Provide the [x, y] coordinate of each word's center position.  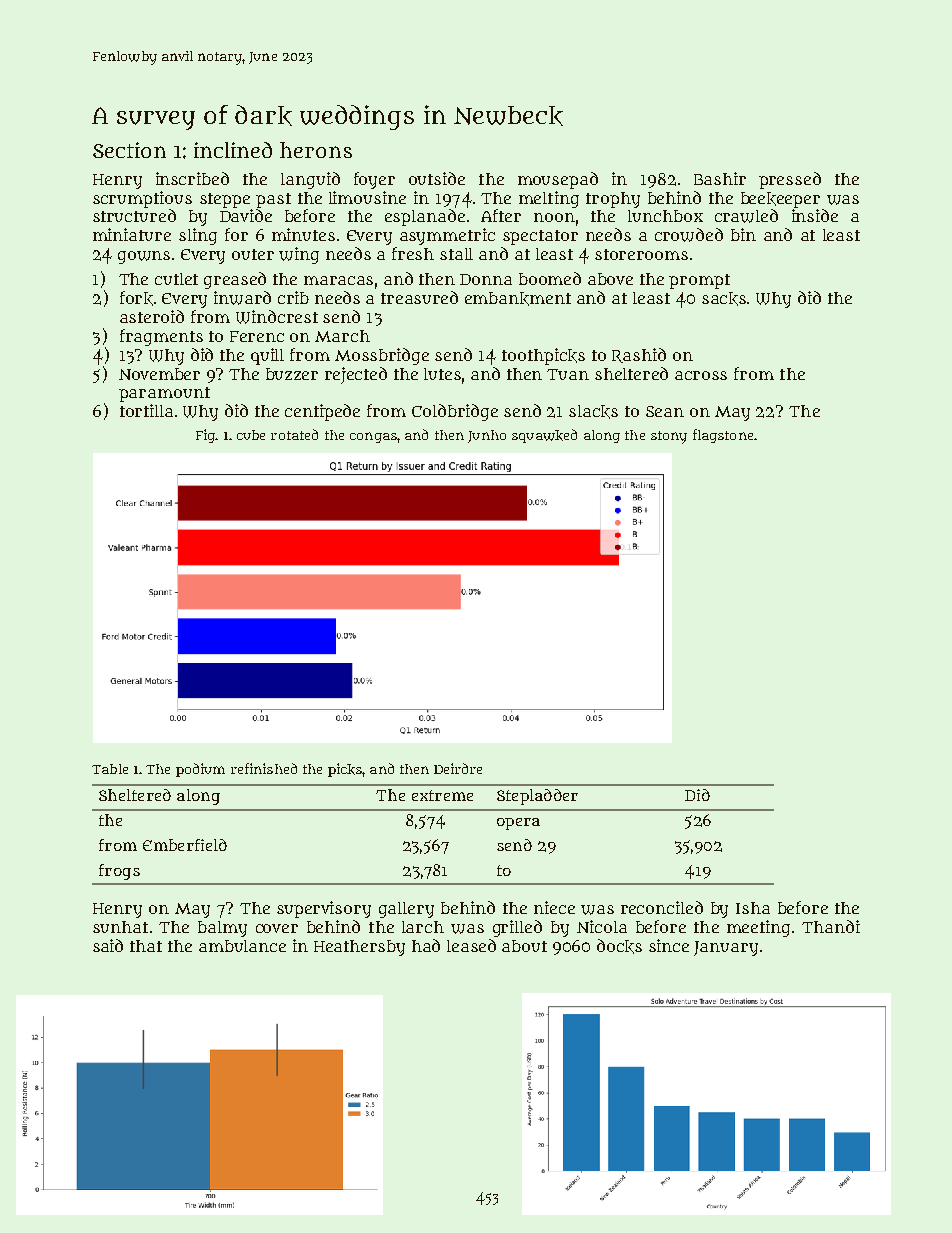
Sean [665, 411]
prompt [699, 281]
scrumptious [142, 199]
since [669, 945]
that [146, 946]
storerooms [641, 254]
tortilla [146, 410]
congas [373, 437]
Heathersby [359, 948]
